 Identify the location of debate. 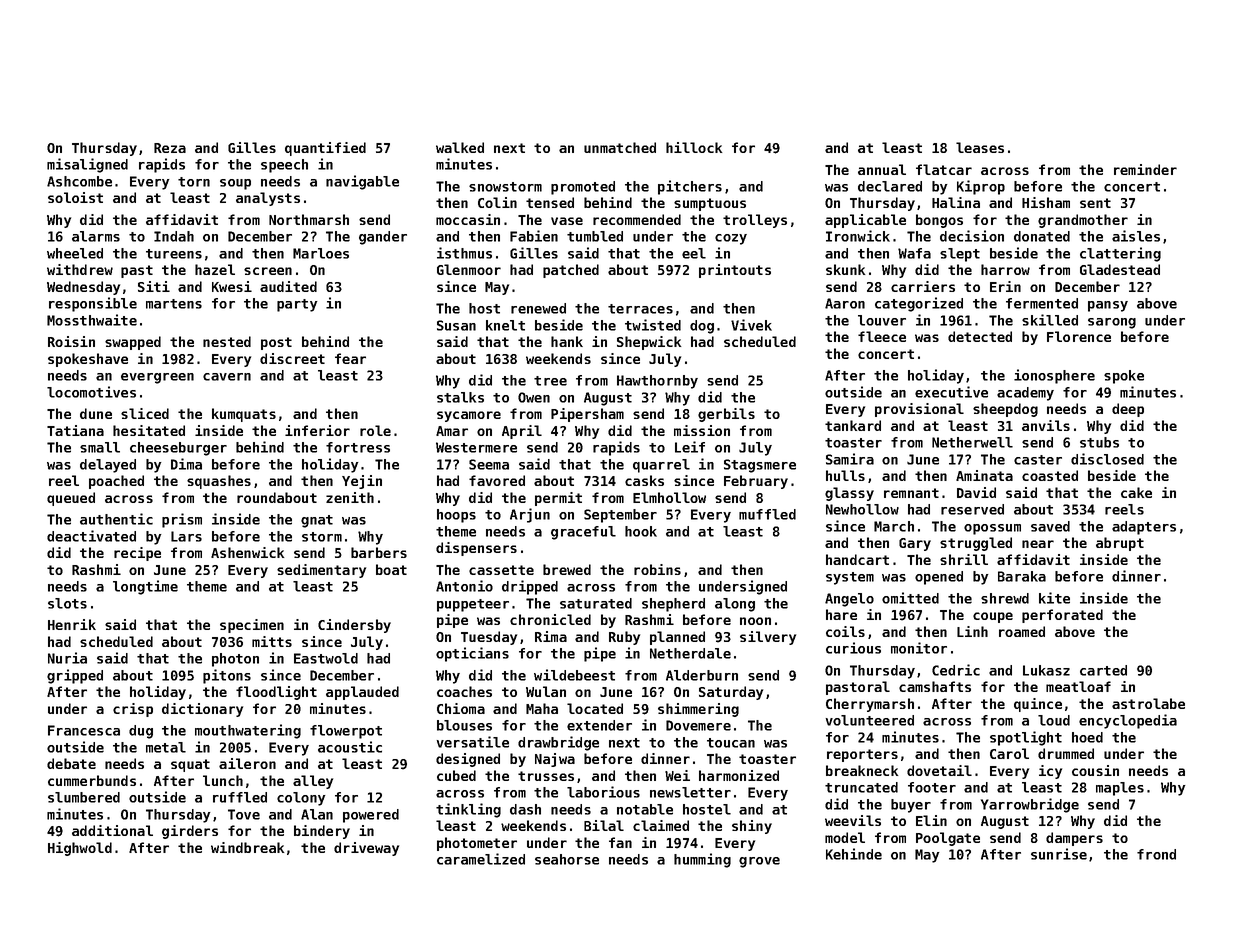
(71, 763).
